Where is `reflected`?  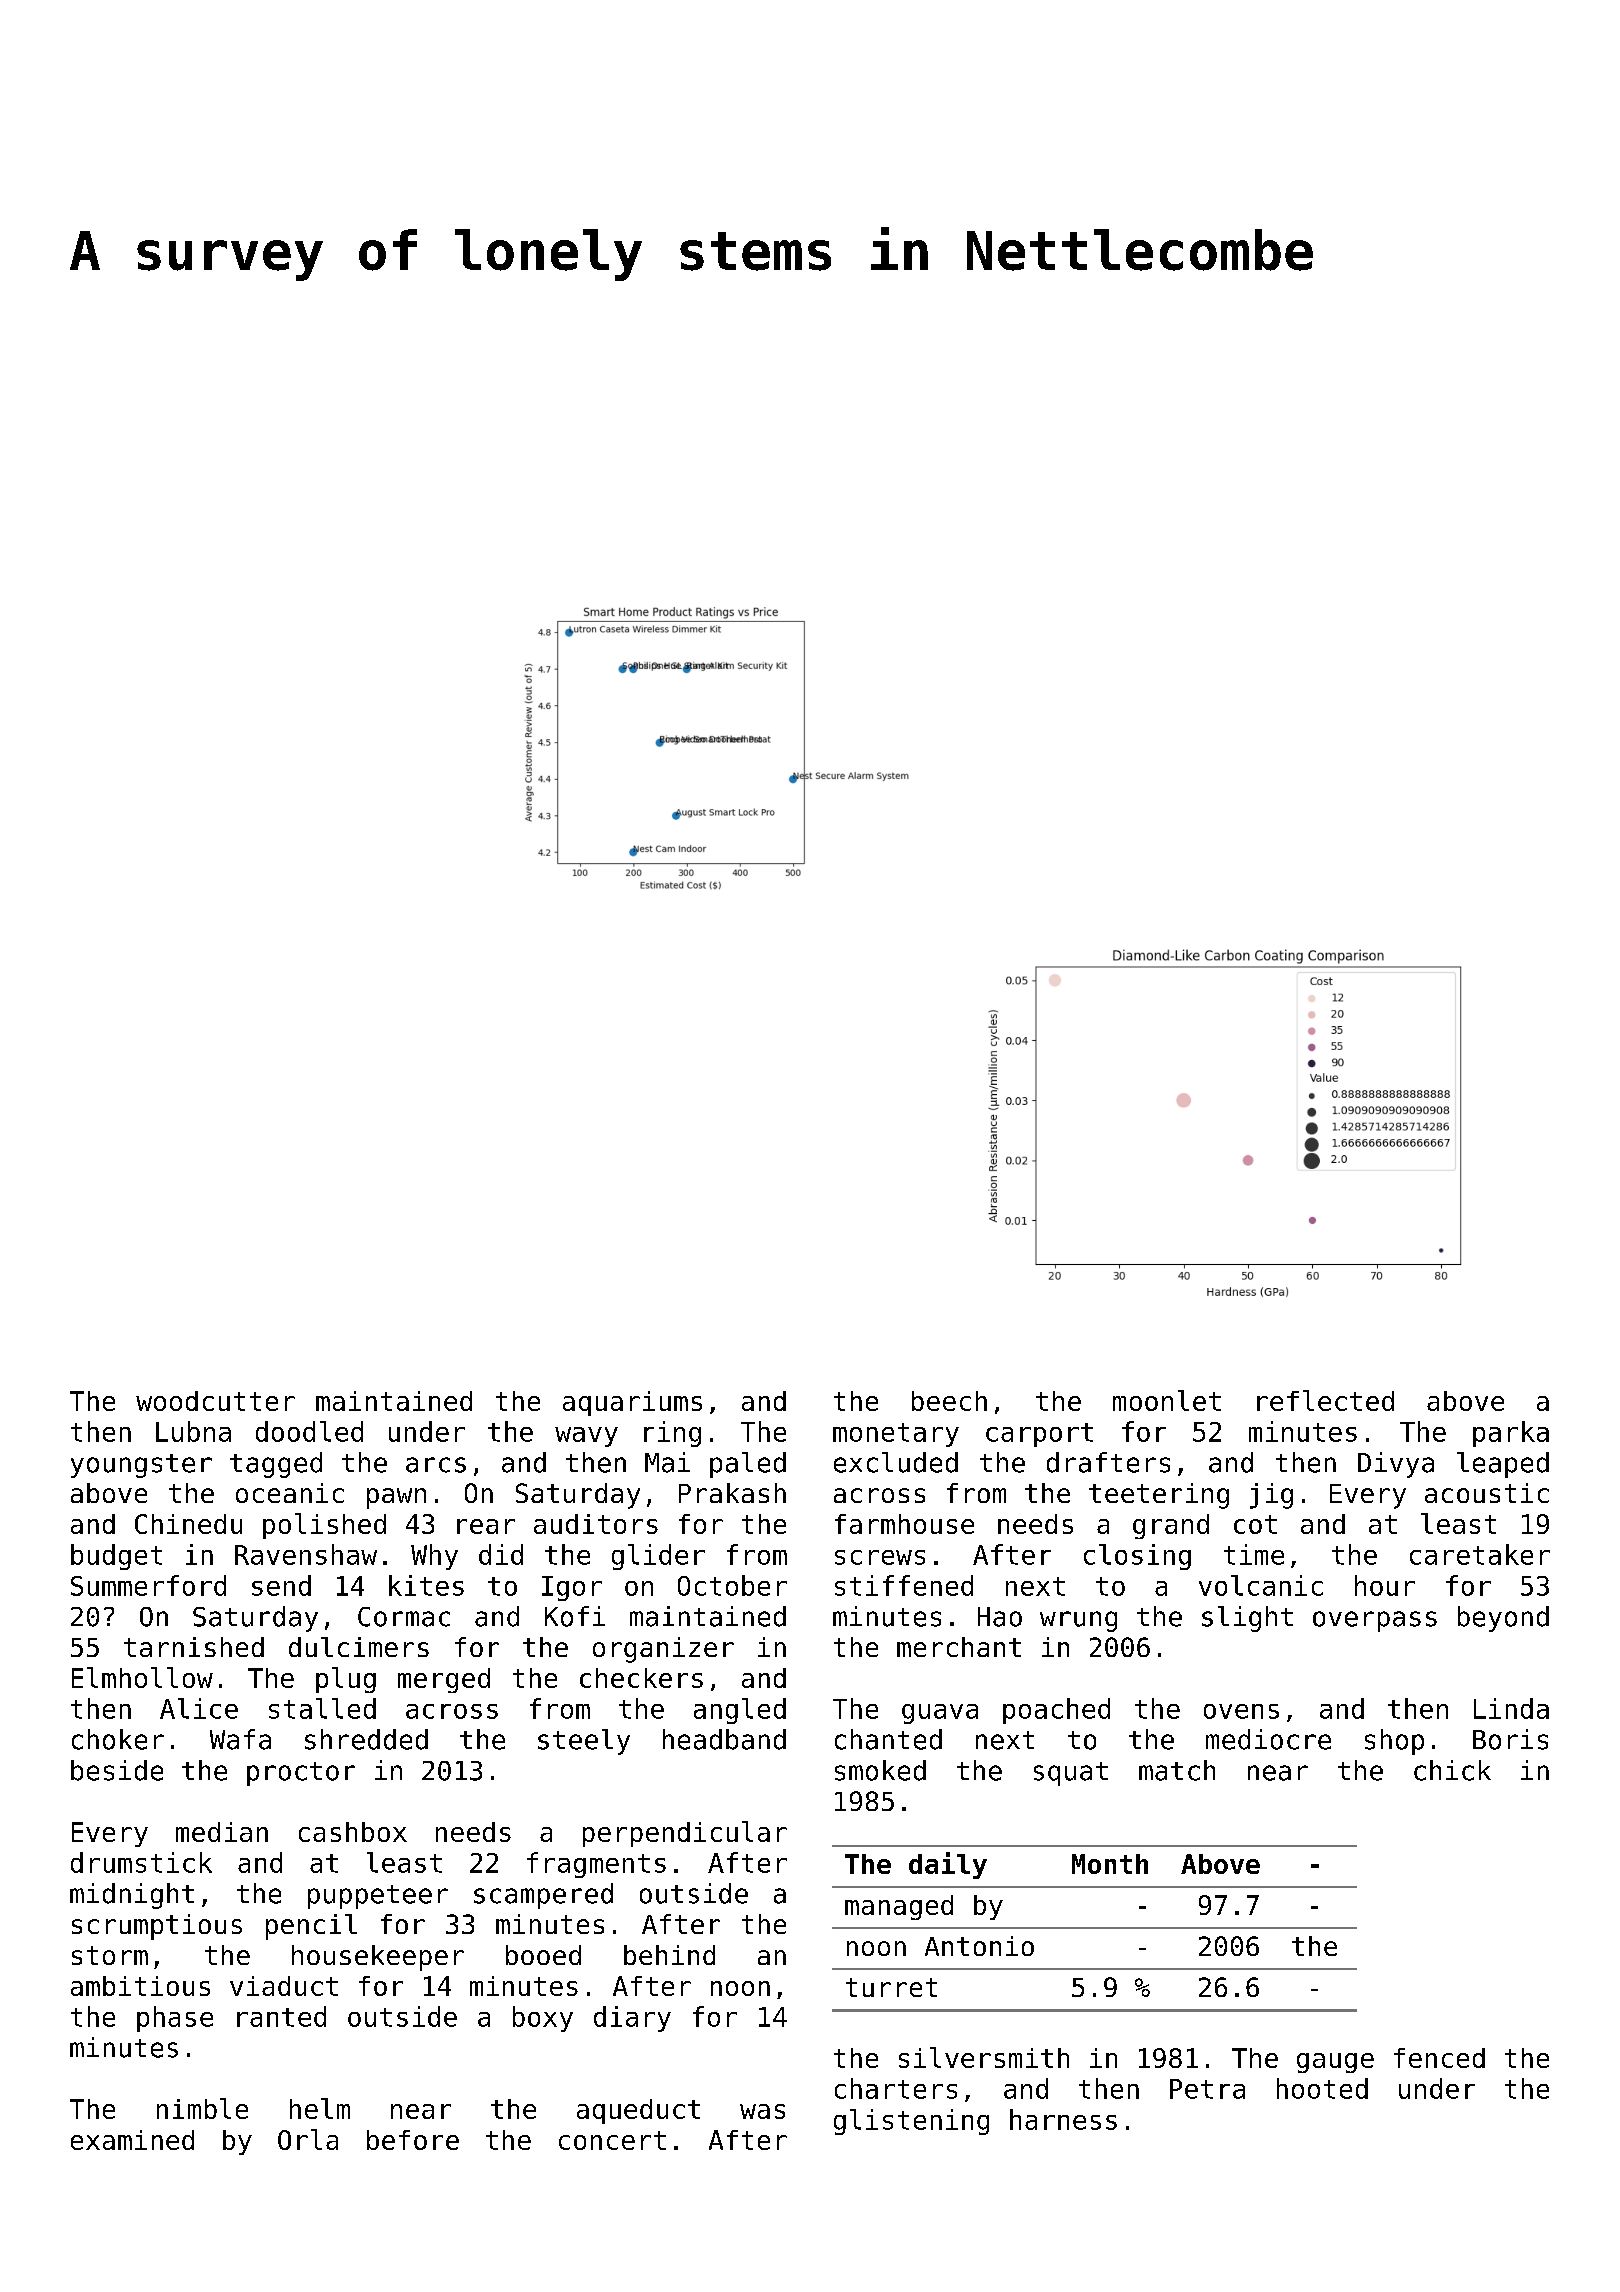 reflected is located at coordinates (1325, 1400).
